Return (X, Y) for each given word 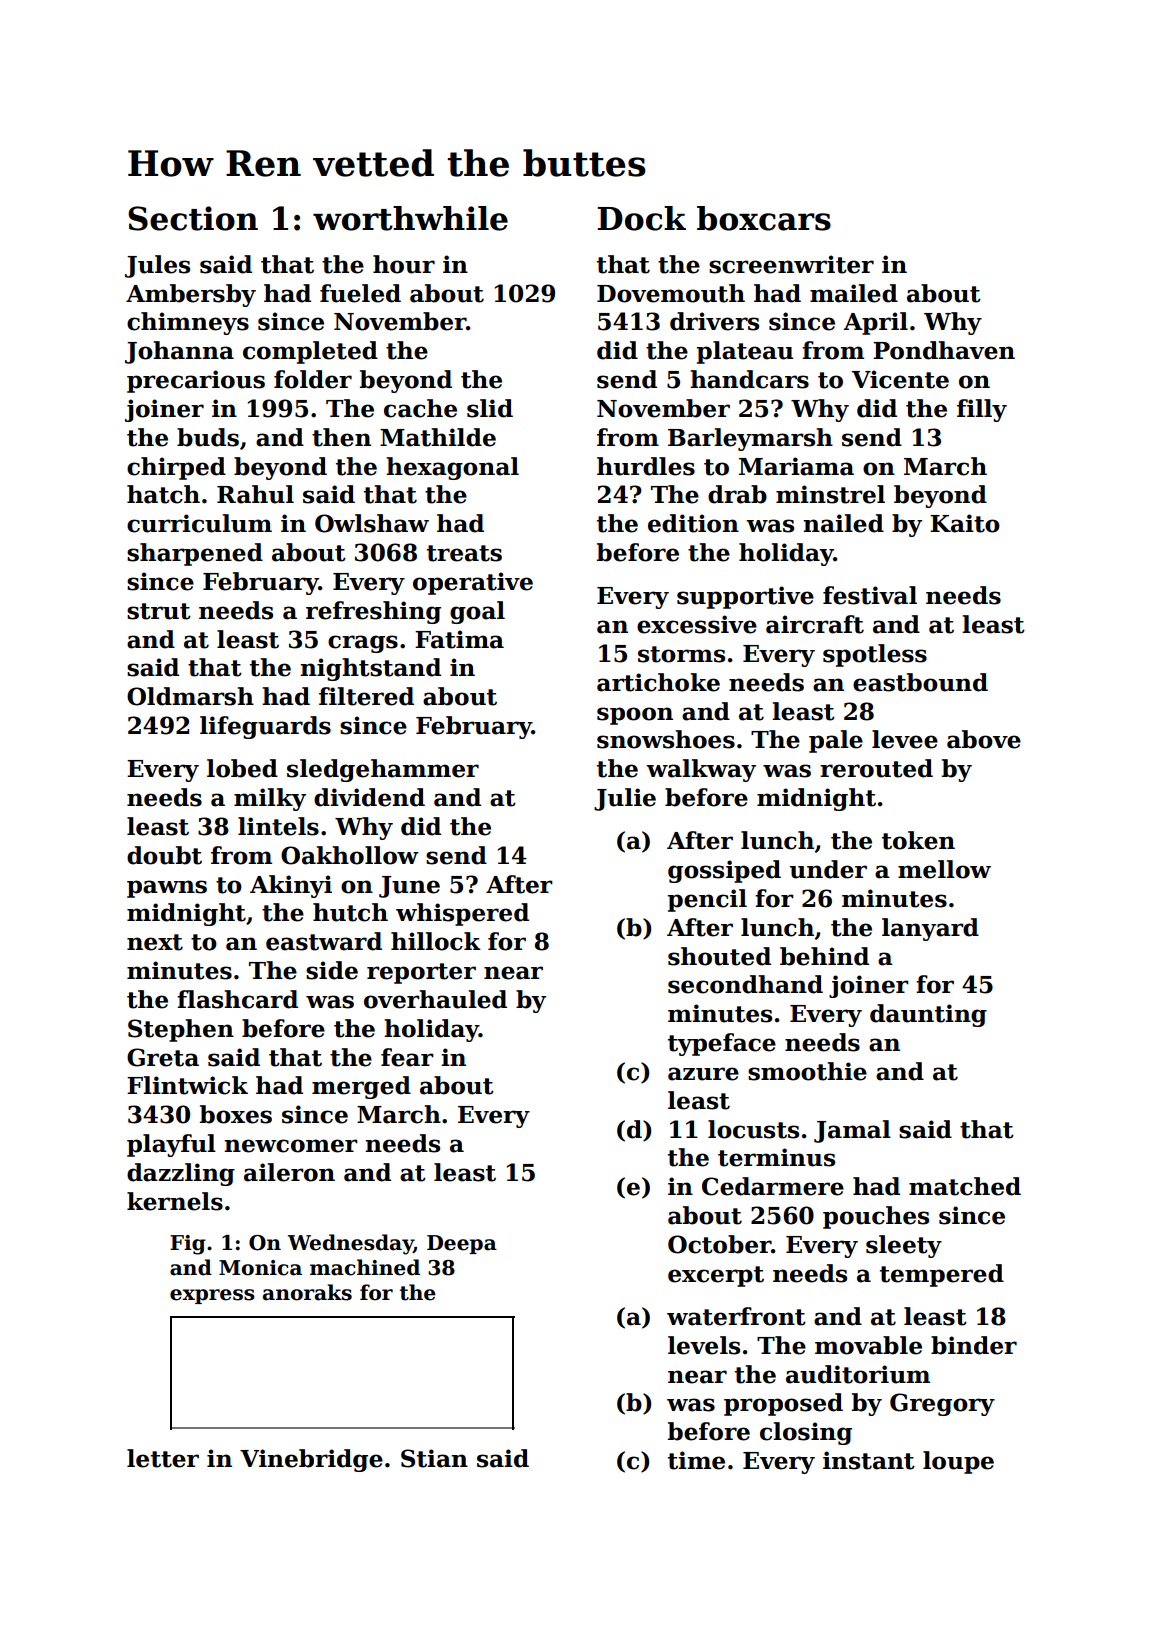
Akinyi (291, 886)
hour (404, 264)
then (341, 437)
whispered (462, 914)
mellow (944, 869)
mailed (854, 293)
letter (163, 1458)
